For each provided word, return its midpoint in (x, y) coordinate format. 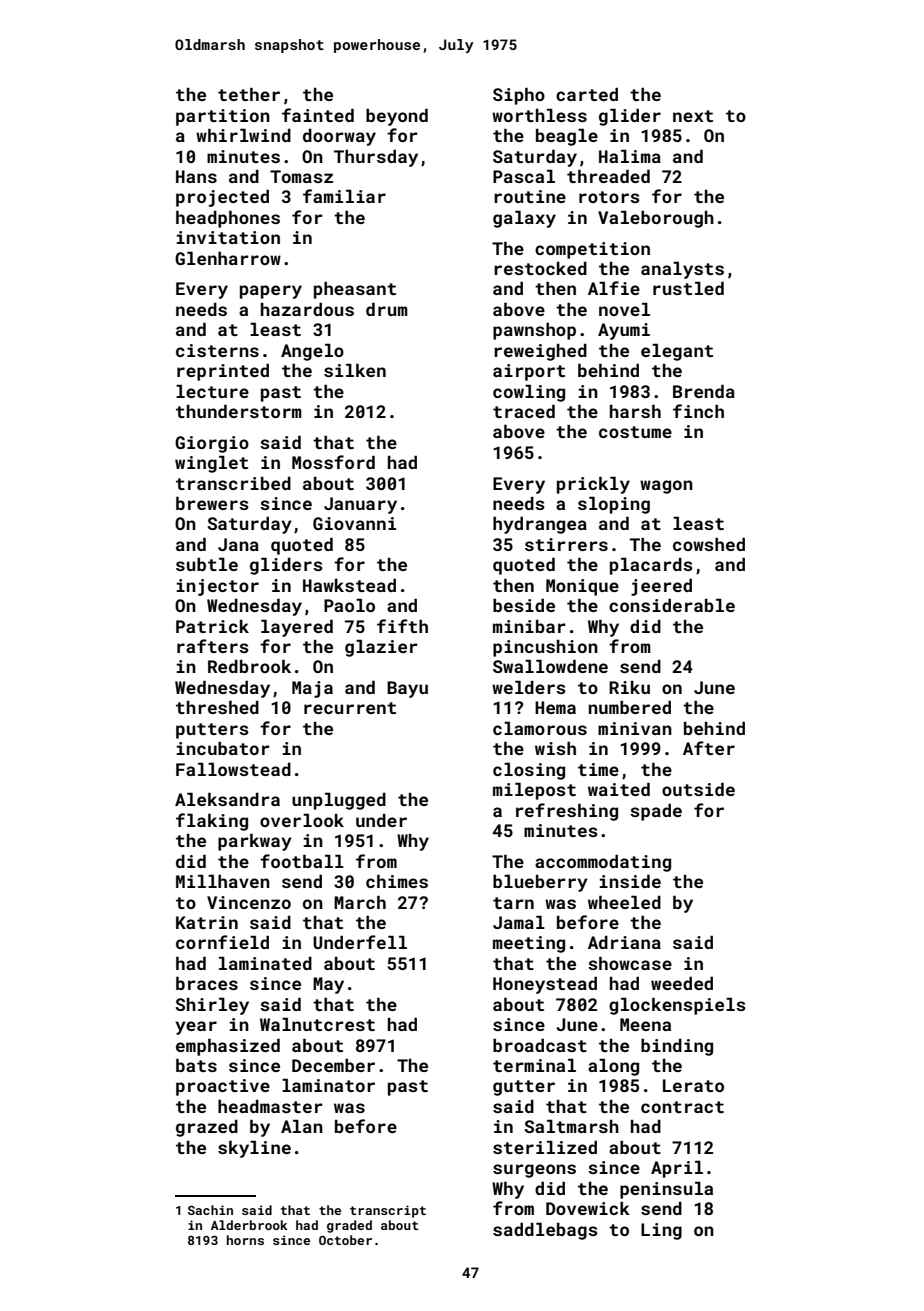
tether (249, 94)
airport (529, 372)
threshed (217, 707)
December (333, 1065)
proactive (223, 1087)
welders (529, 687)
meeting (529, 944)
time (598, 769)
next (693, 116)
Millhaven (223, 881)
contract (682, 1107)
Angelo (312, 352)
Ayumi (624, 331)
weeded (682, 983)
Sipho (519, 96)
